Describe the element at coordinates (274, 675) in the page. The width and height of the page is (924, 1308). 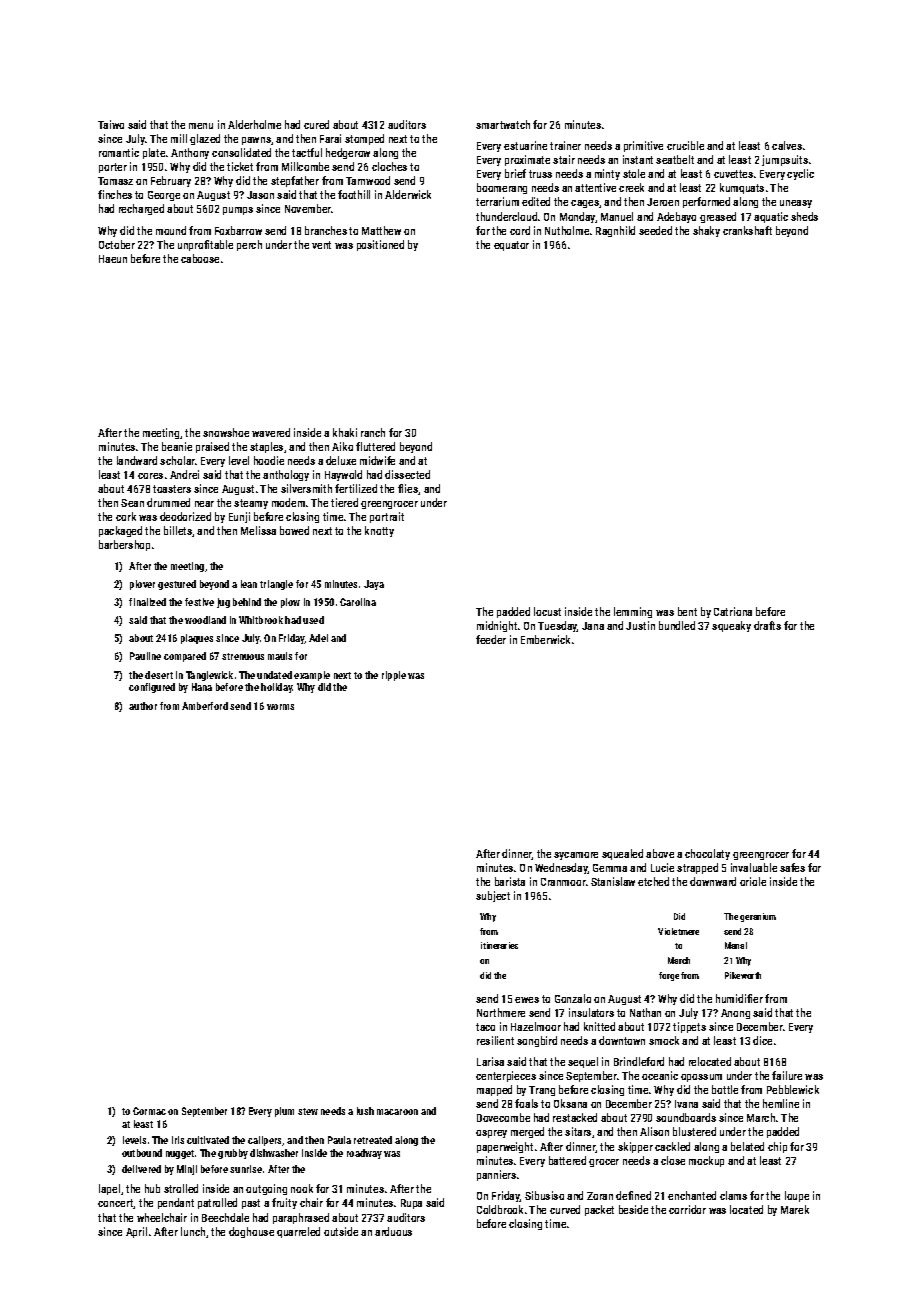
I see `undated` at that location.
